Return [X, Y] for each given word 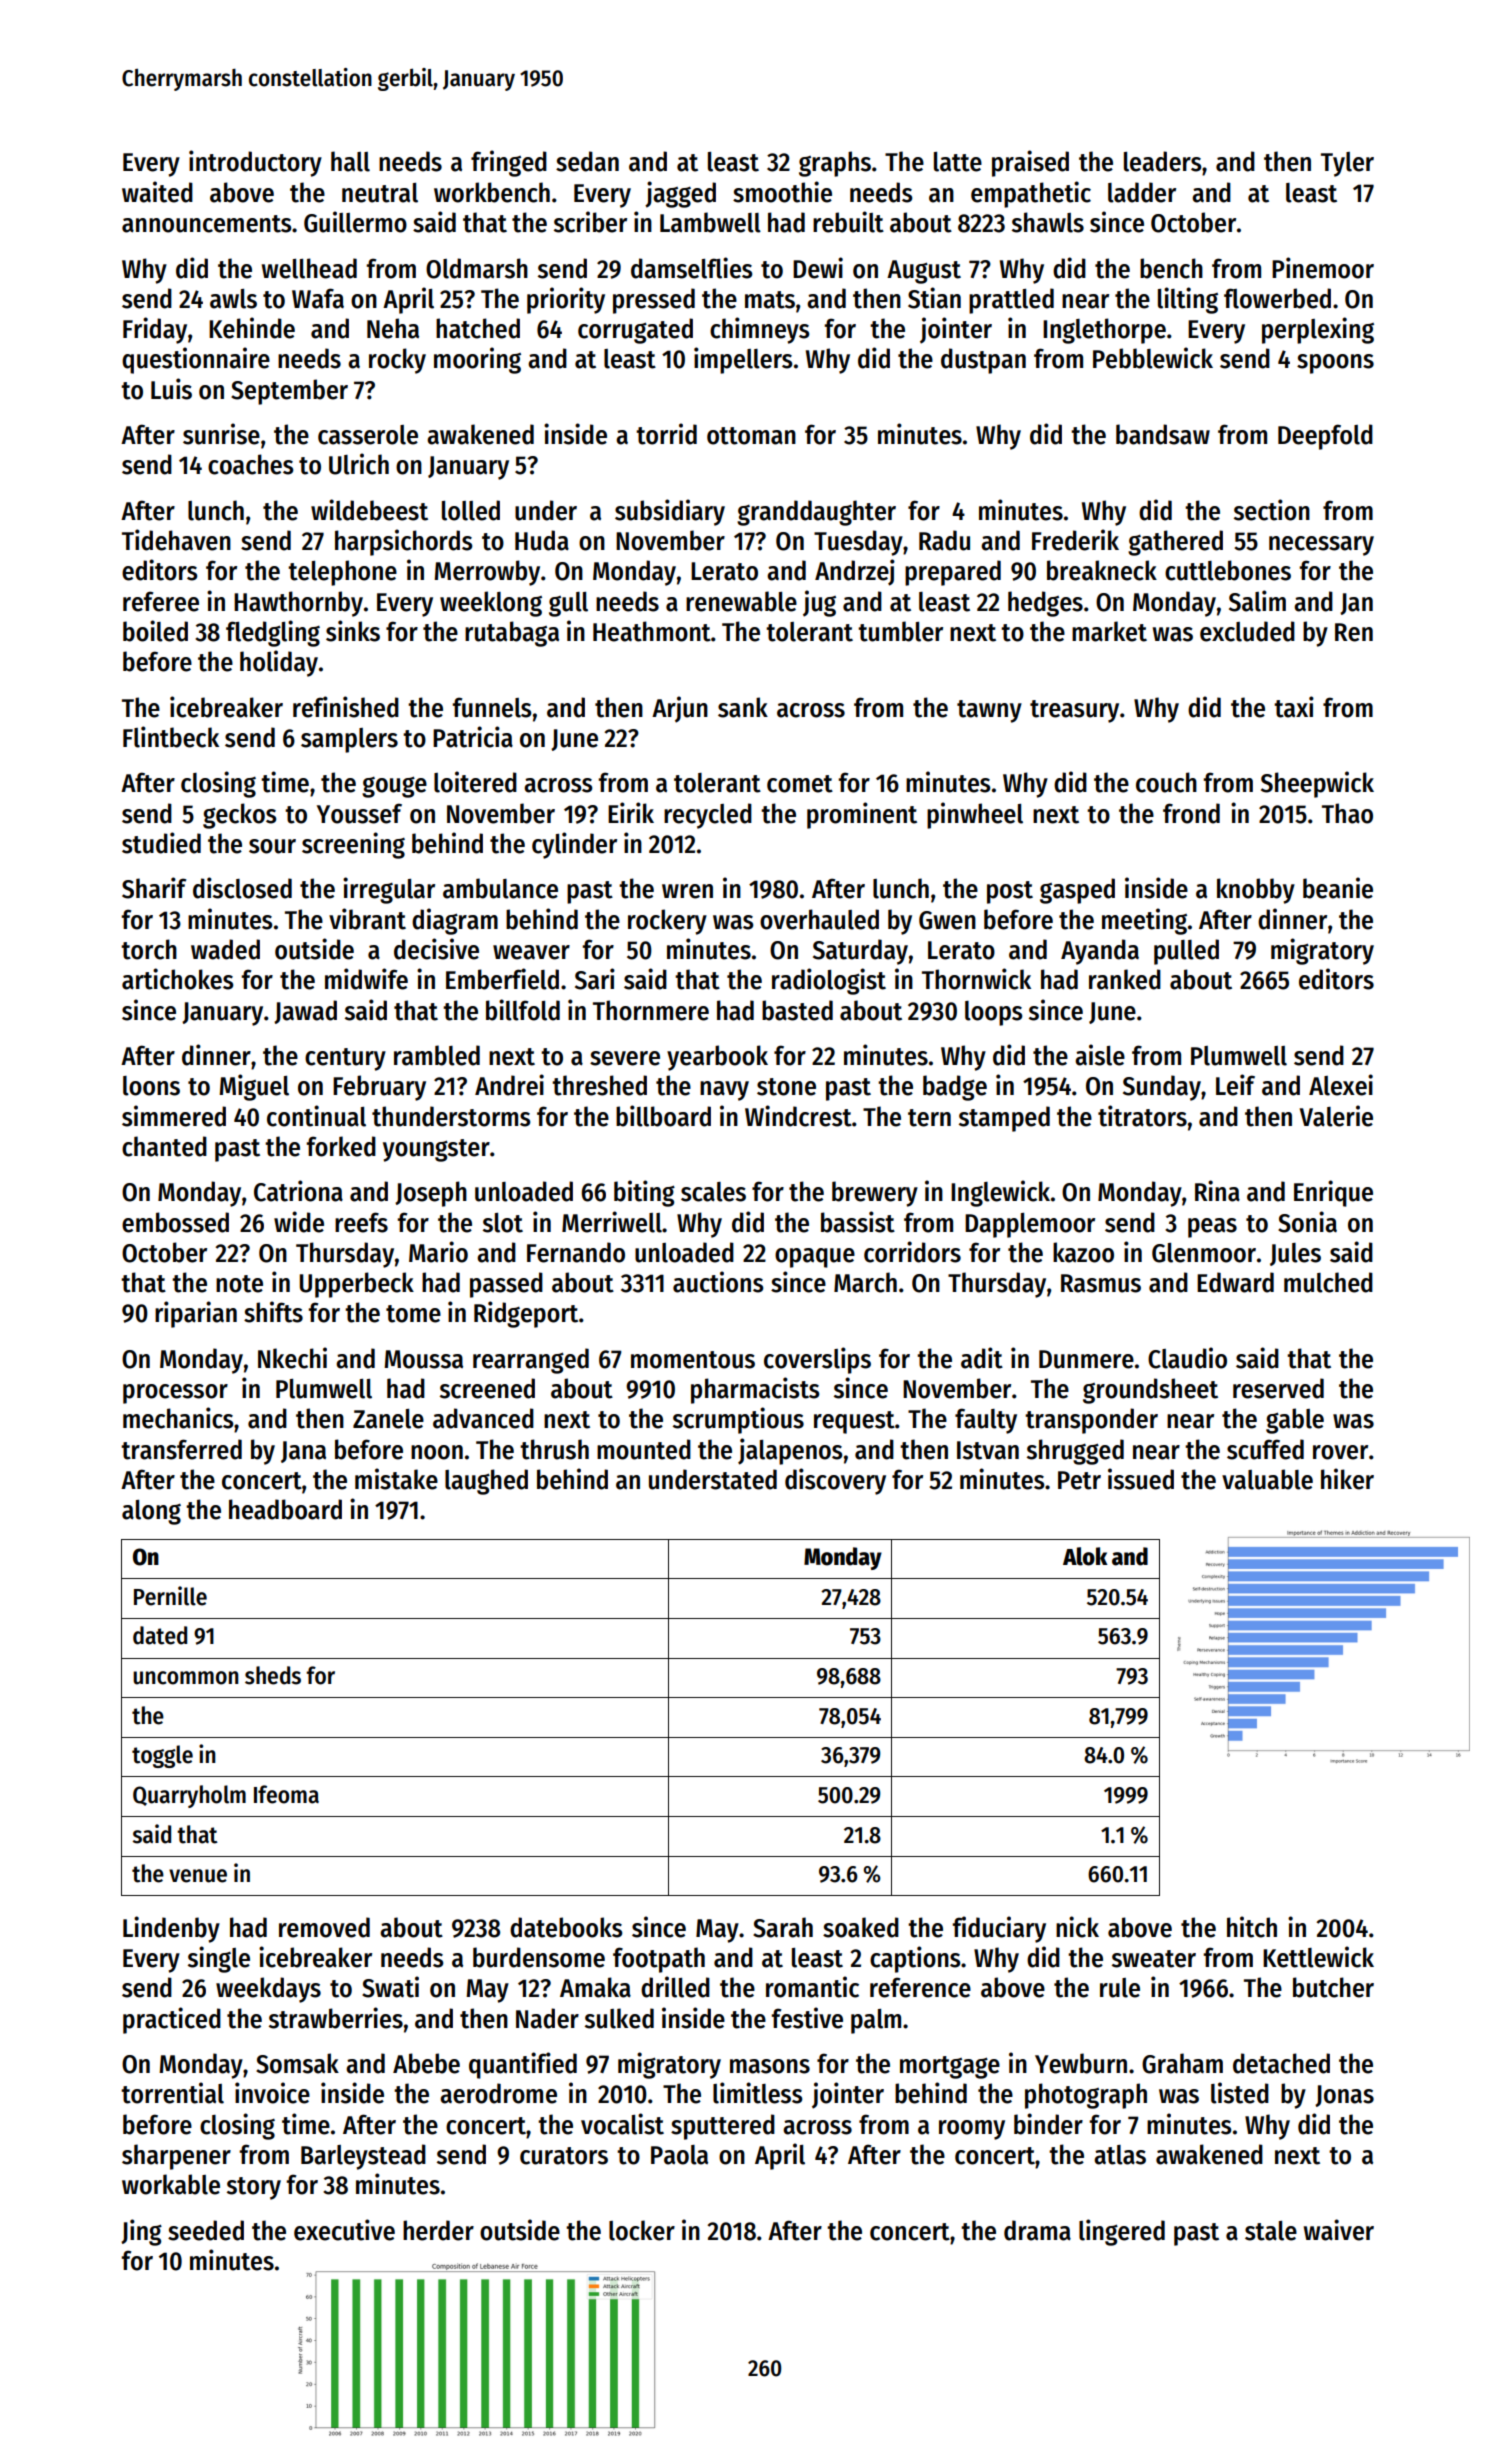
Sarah [783, 1927]
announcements [206, 224]
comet [800, 784]
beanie [1338, 888]
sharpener [176, 2157]
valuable [1267, 1479]
